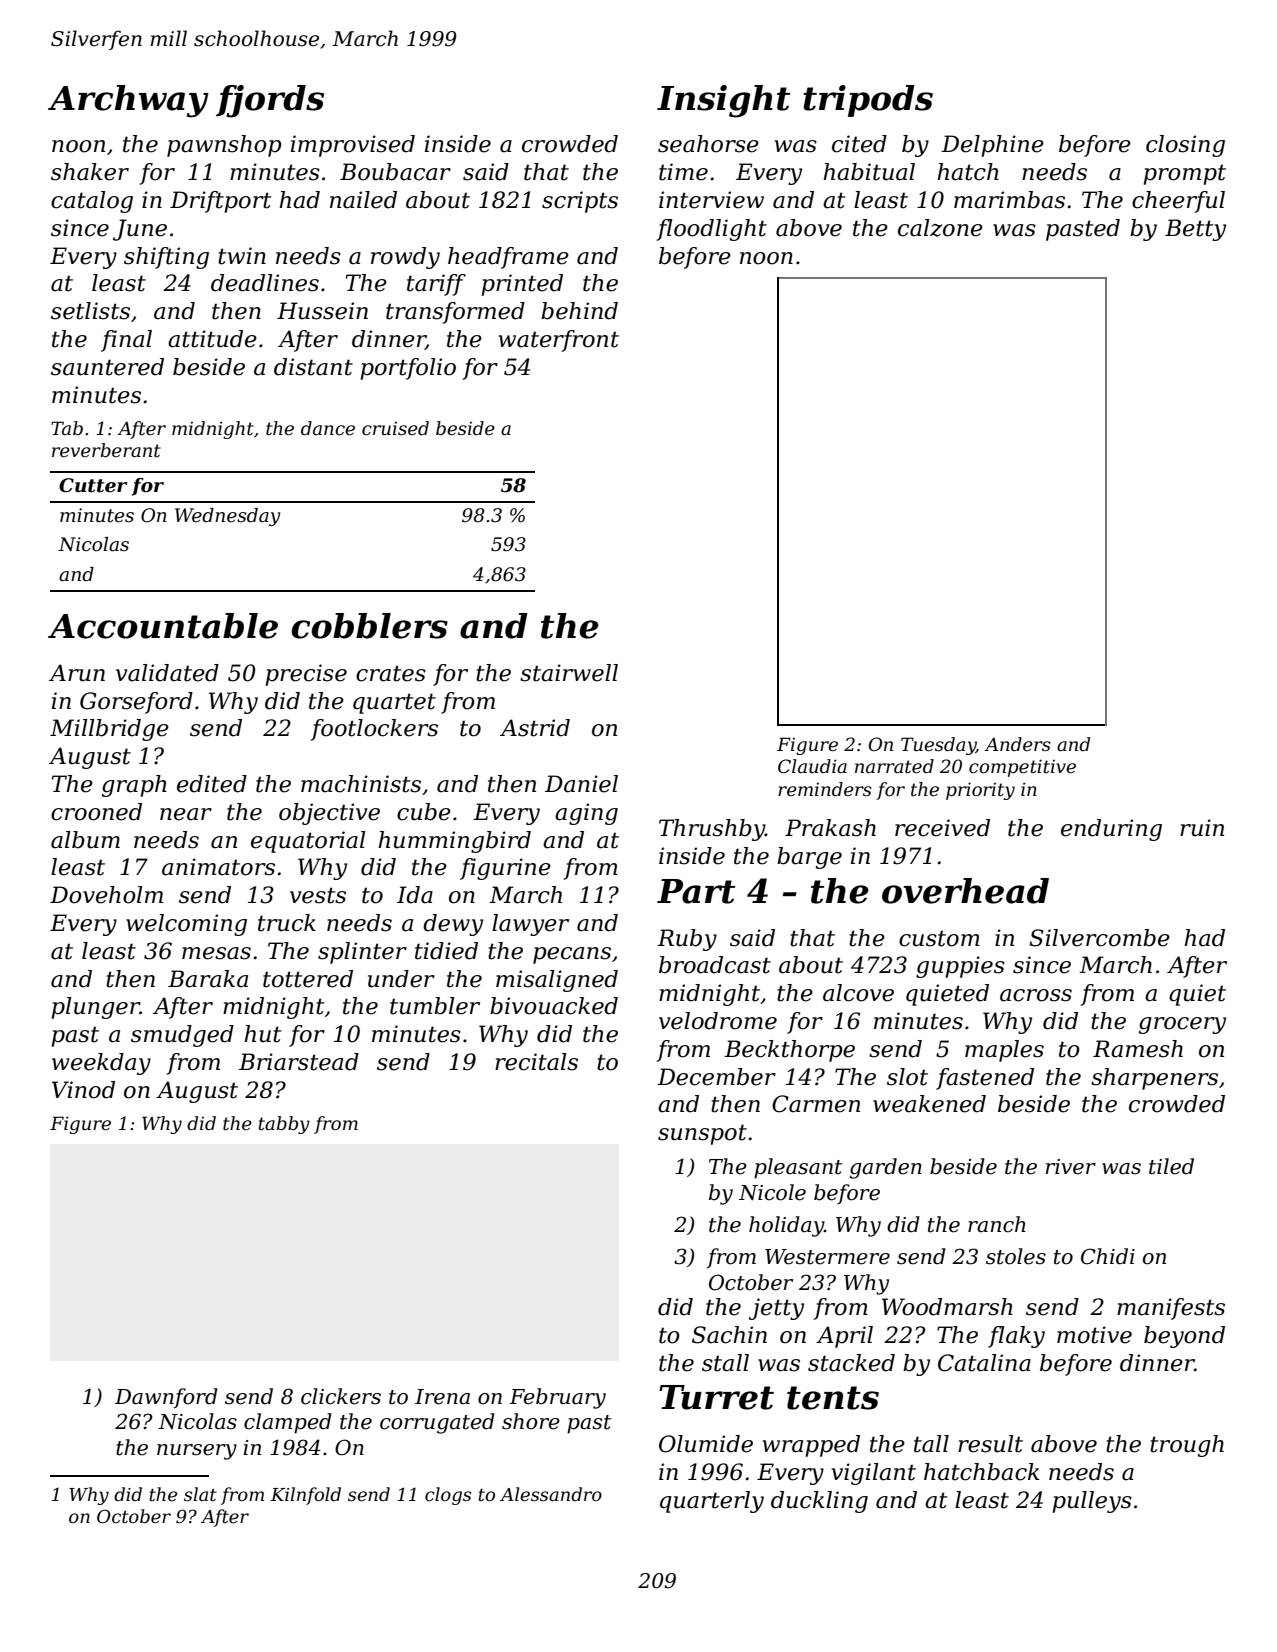 The height and width of the screenshot is (1652, 1277). I want to click on tripods, so click(868, 101).
